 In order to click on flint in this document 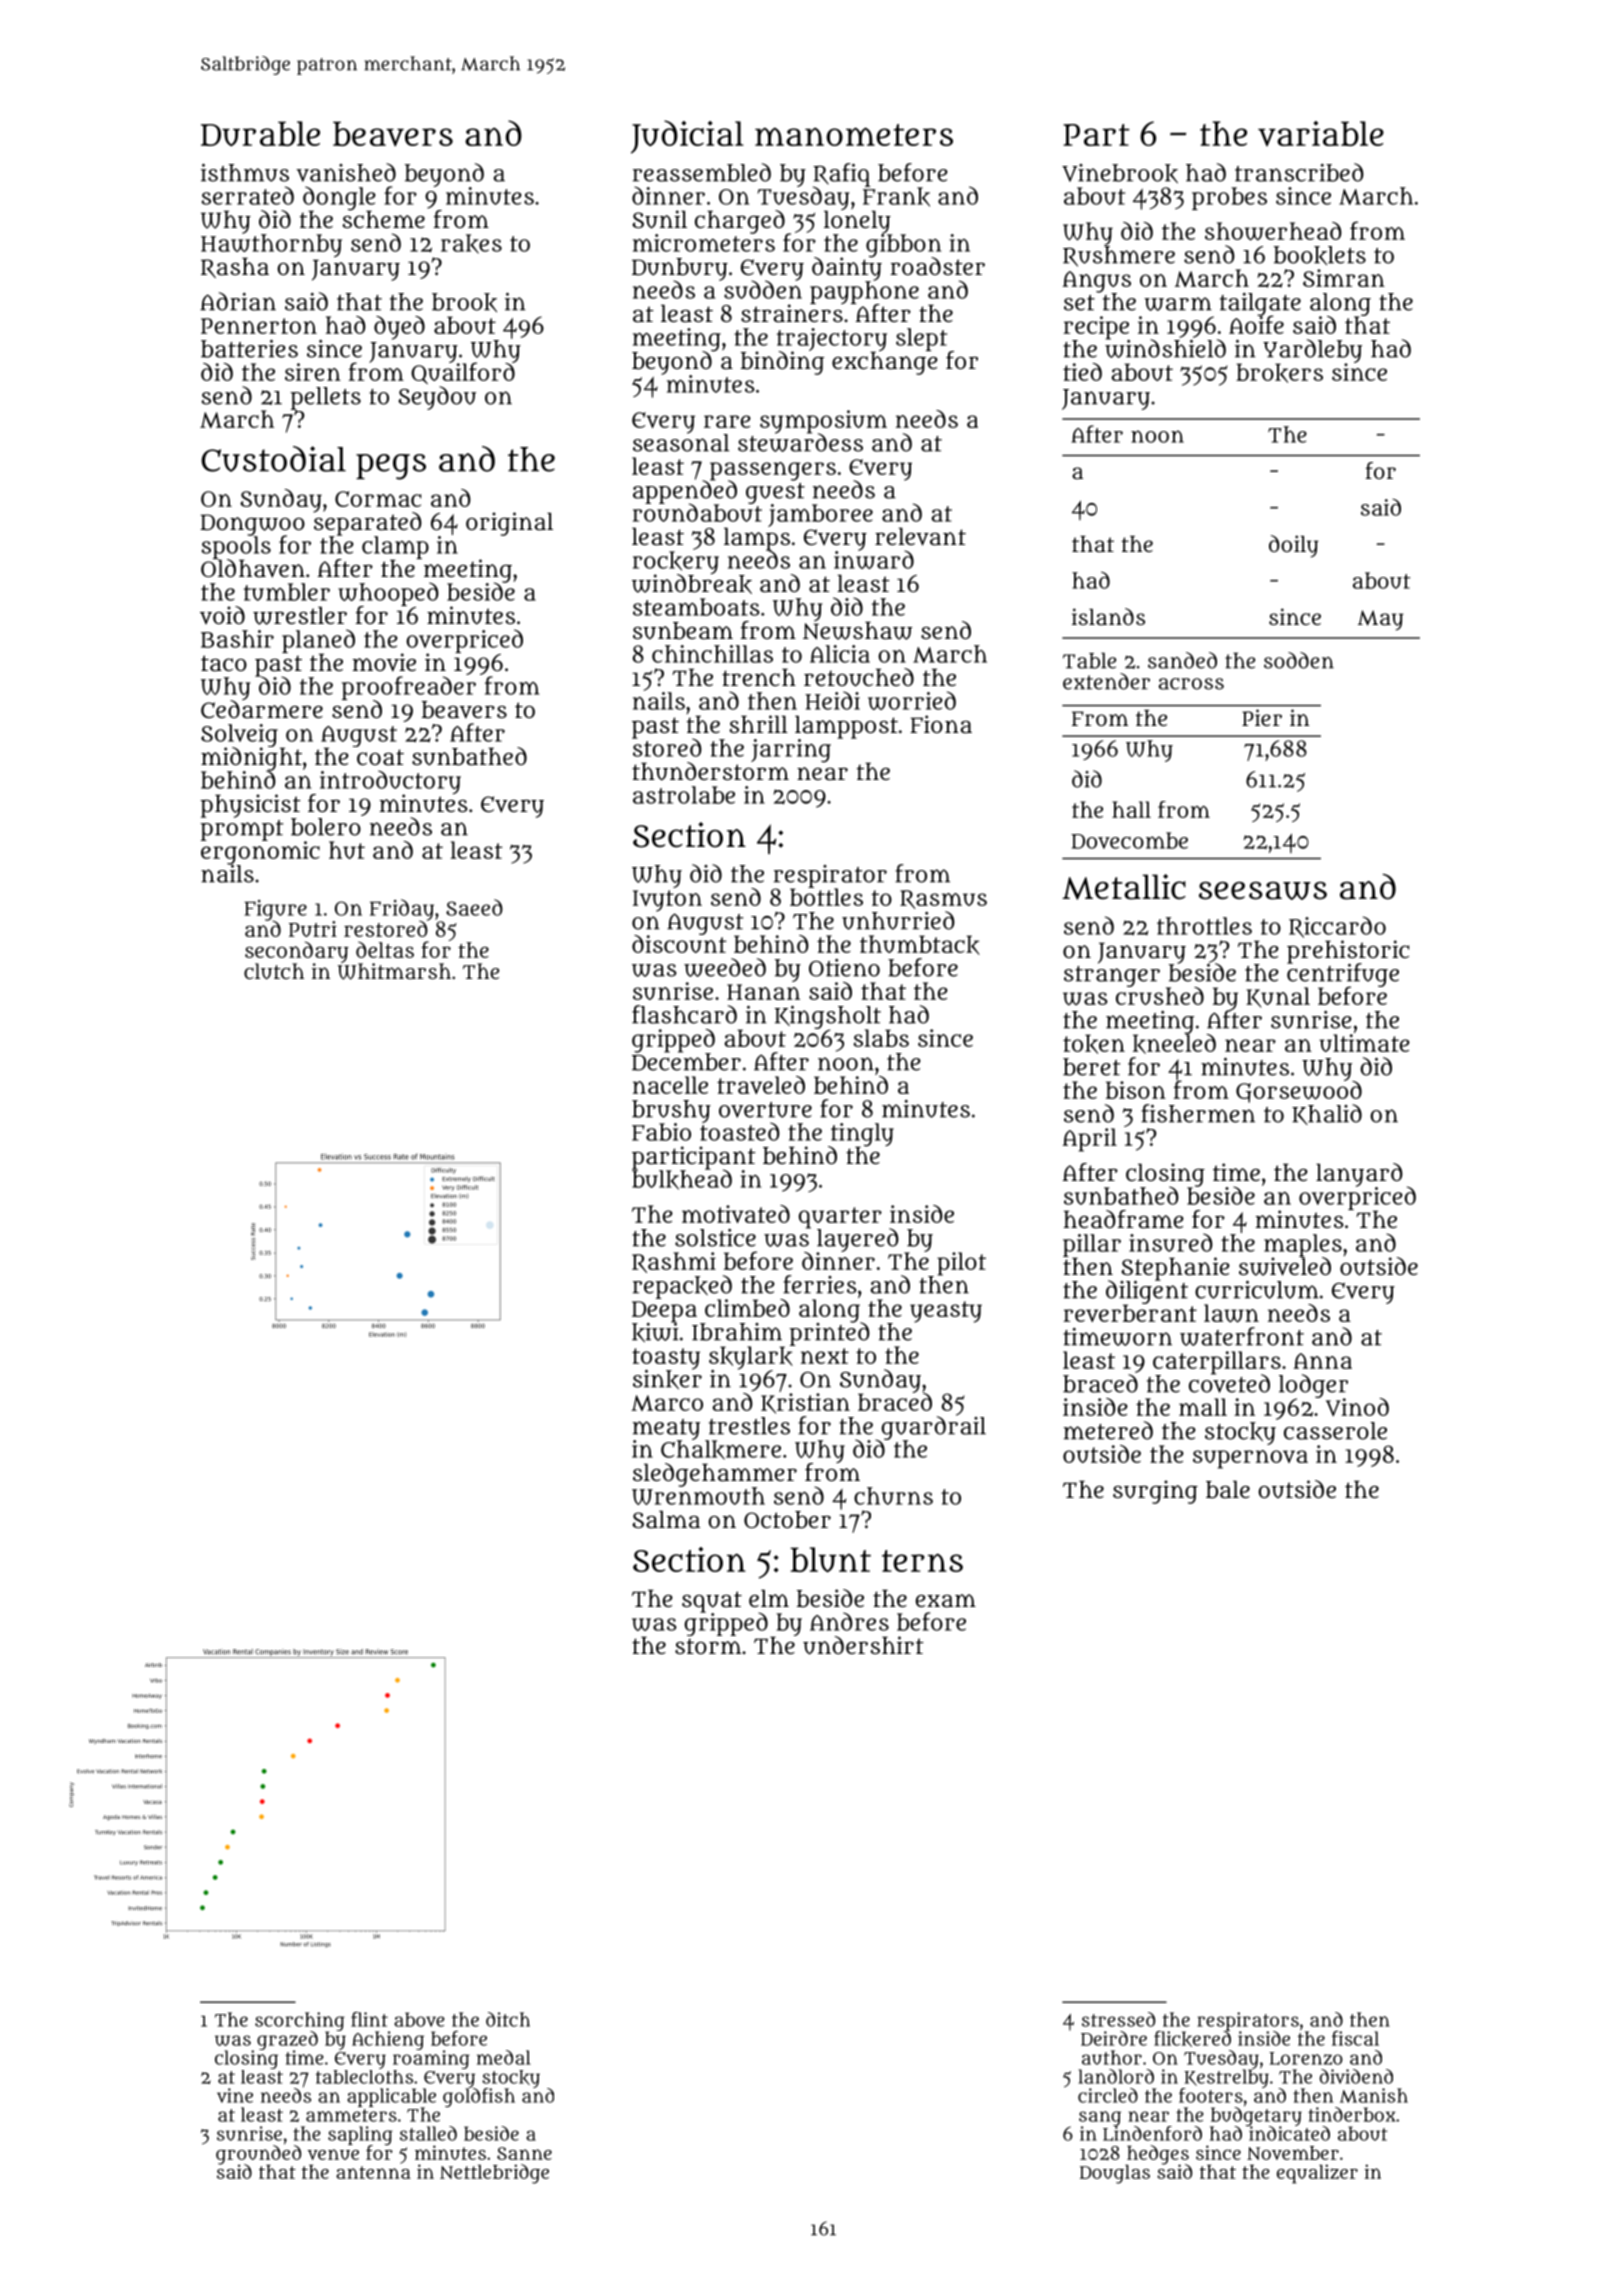, I will do `click(369, 2019)`.
